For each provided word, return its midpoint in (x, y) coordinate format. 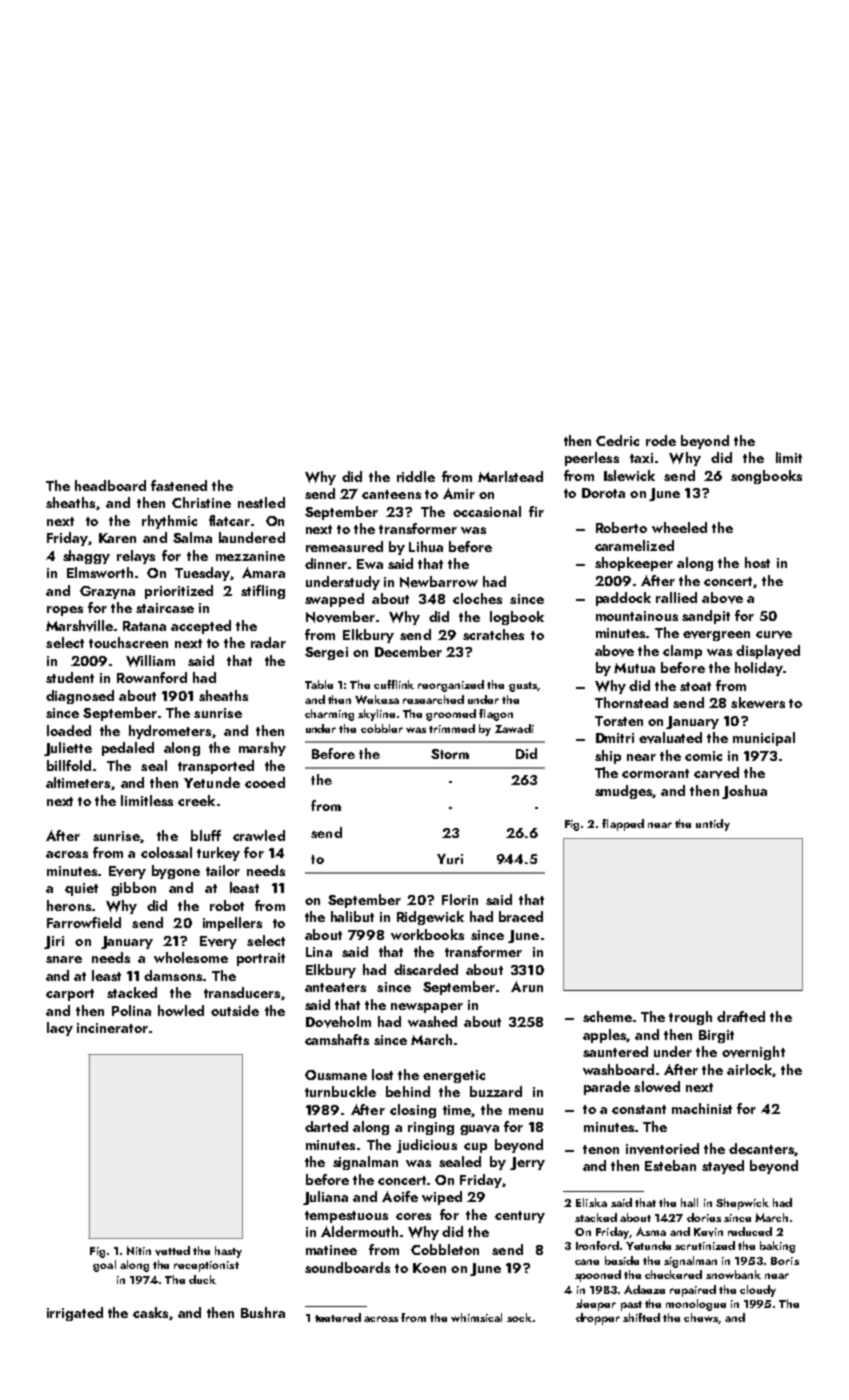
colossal (166, 852)
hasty (228, 1252)
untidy (713, 825)
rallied (676, 597)
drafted (741, 1016)
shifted (641, 1317)
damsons (173, 975)
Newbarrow (439, 582)
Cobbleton (445, 1249)
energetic (454, 1076)
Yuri (450, 859)
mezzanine (250, 556)
